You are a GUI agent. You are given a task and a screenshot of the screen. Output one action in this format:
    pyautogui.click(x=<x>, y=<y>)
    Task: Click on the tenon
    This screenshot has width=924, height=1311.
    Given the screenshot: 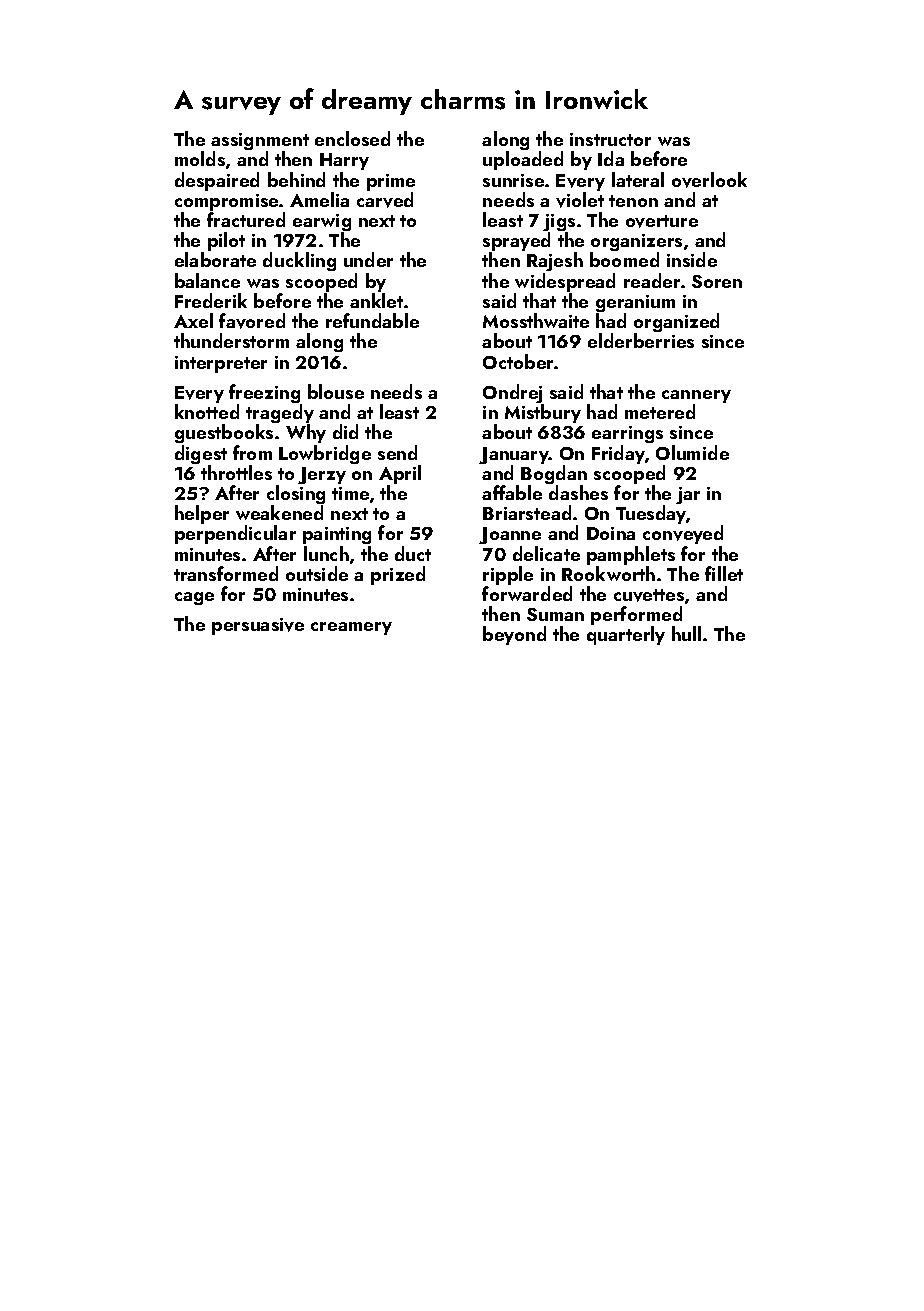 What is the action you would take?
    pyautogui.click(x=633, y=201)
